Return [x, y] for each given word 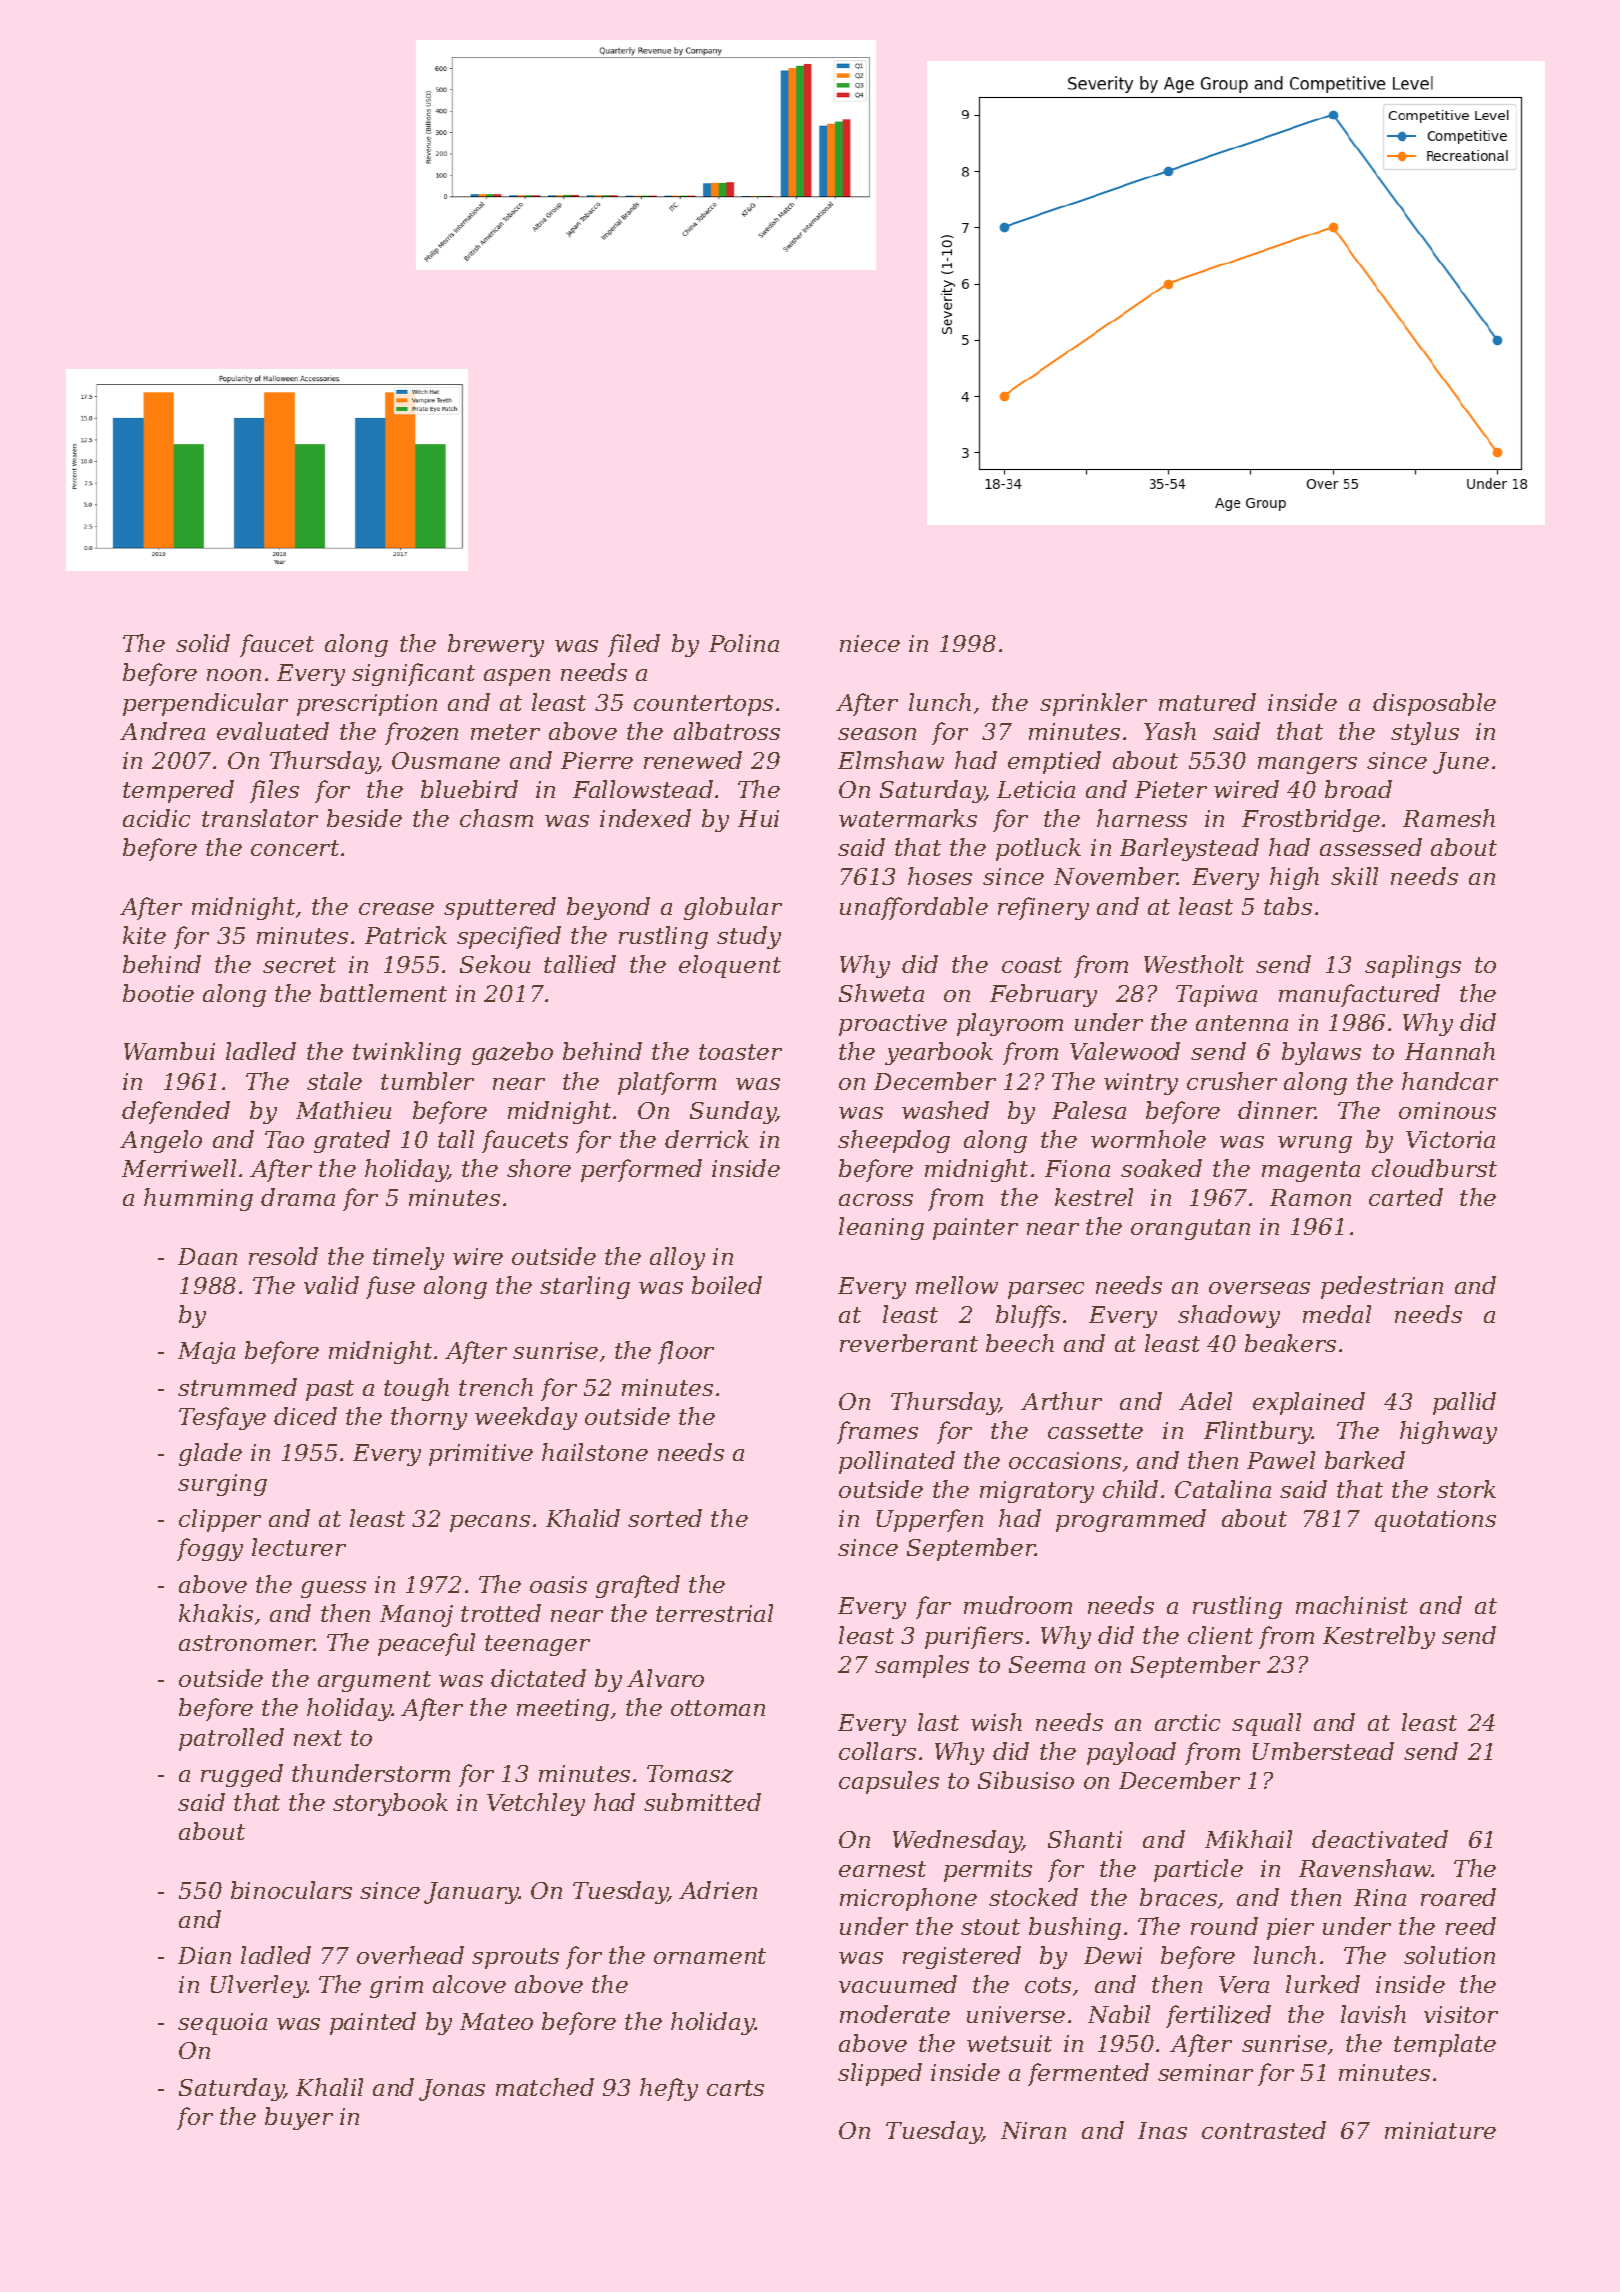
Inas [1162, 2130]
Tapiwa [1216, 996]
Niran [1033, 2130]
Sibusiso [1026, 1780]
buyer [299, 2118]
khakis [216, 1613]
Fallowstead [643, 789]
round [1224, 1926]
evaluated [273, 731]
